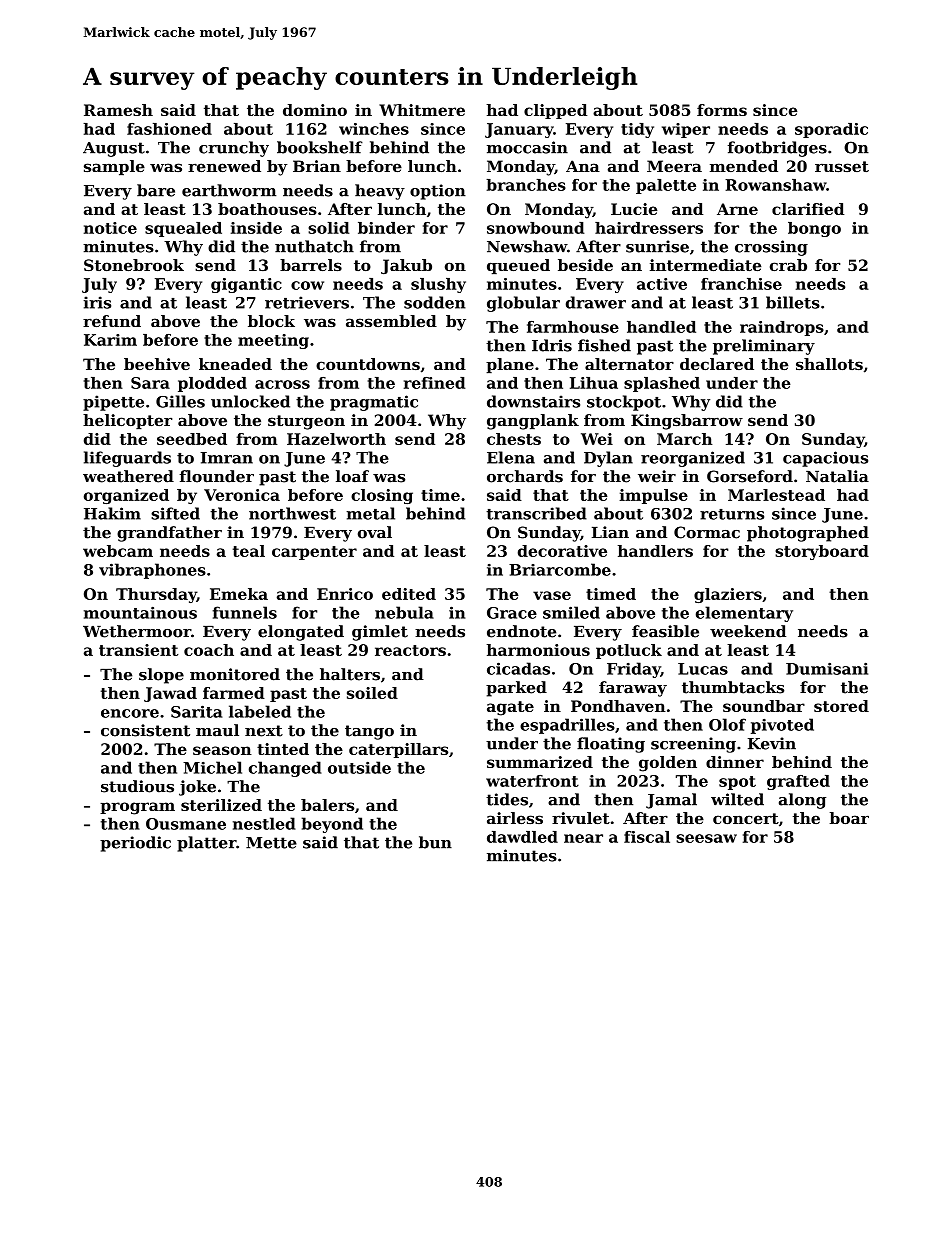 This screenshot has height=1233, width=952. What do you see at coordinates (525, 476) in the screenshot?
I see `orchards` at bounding box center [525, 476].
